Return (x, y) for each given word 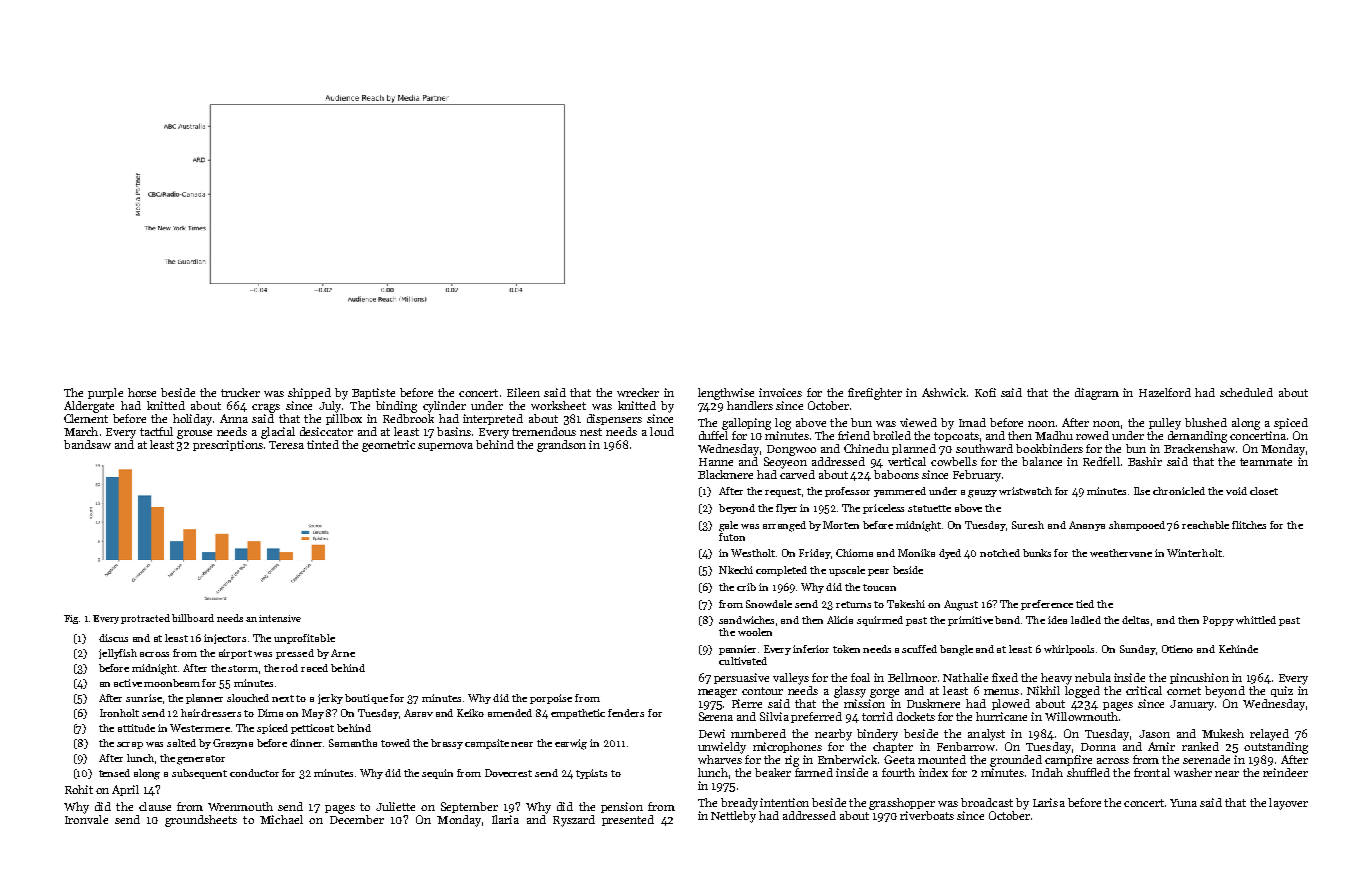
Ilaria (505, 819)
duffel (713, 435)
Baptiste (373, 393)
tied (1085, 604)
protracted (145, 619)
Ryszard (574, 821)
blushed (1206, 422)
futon (732, 537)
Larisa (1049, 802)
